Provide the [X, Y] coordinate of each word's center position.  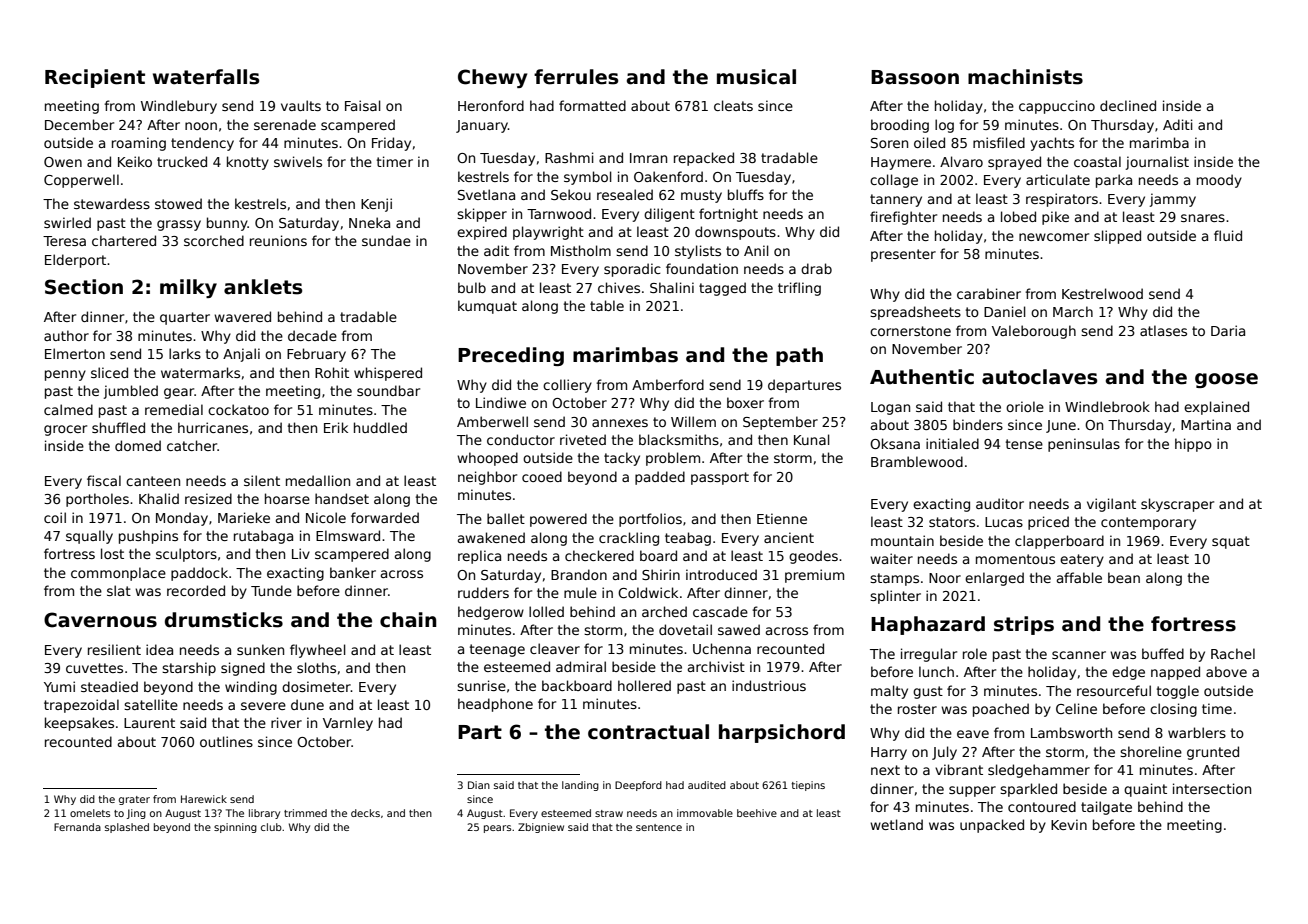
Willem [693, 421]
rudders [483, 592]
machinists [1025, 77]
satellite [151, 704]
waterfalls [206, 77]
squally [89, 537]
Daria [1228, 330]
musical [756, 77]
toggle [1178, 692]
